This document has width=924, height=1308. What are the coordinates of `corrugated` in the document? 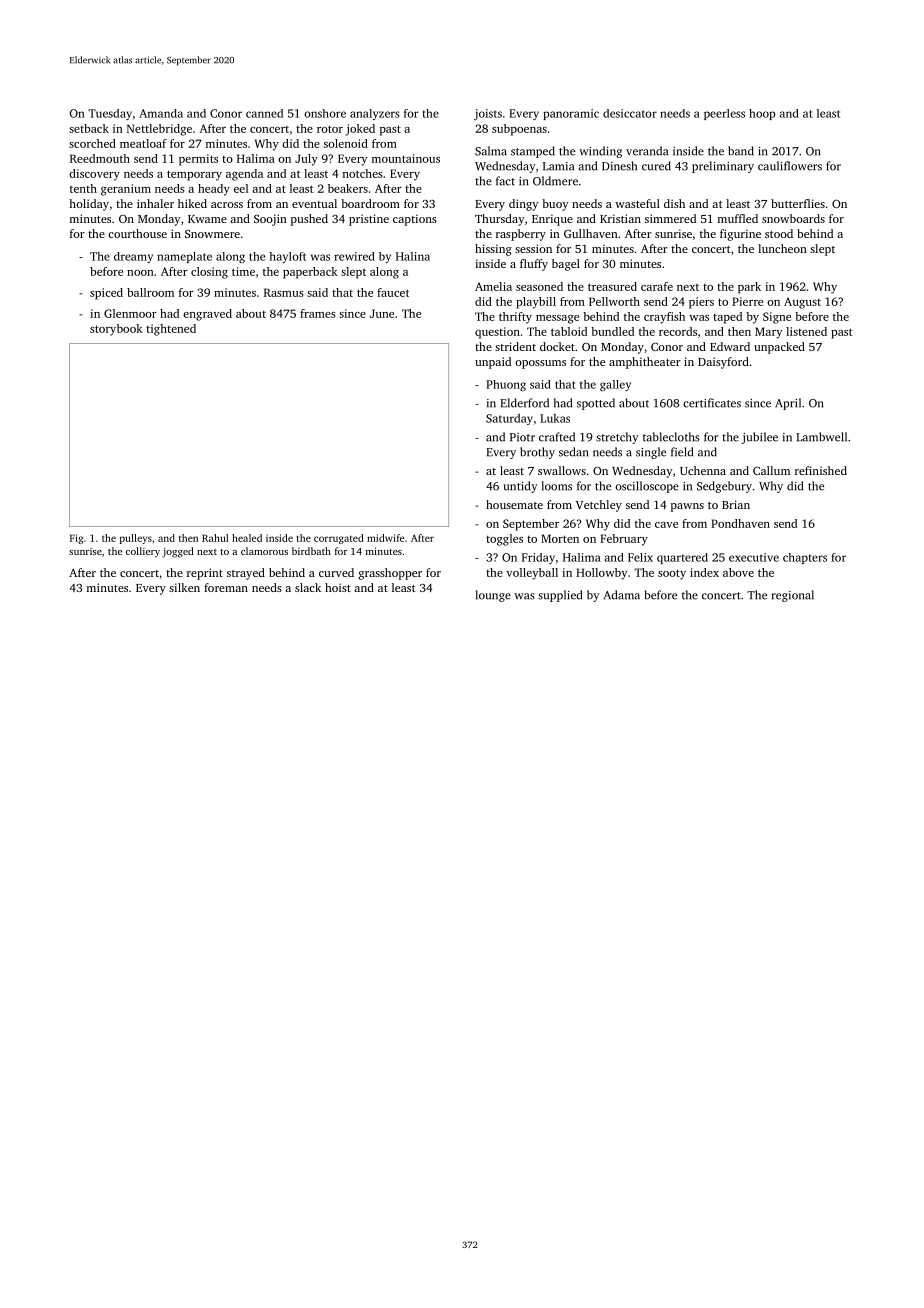 It's located at (339, 539).
